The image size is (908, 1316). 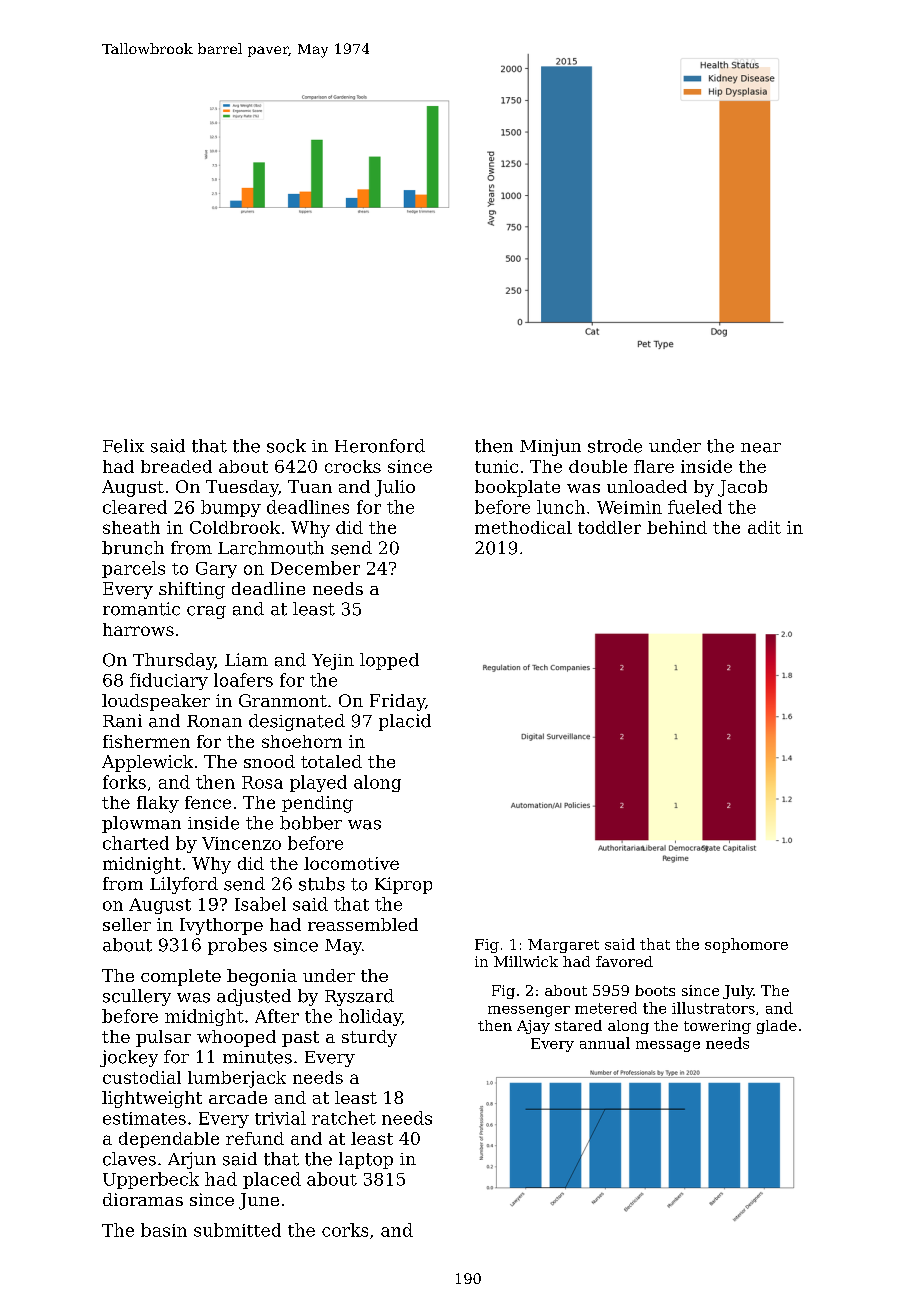 What do you see at coordinates (389, 661) in the screenshot?
I see `lopped` at bounding box center [389, 661].
